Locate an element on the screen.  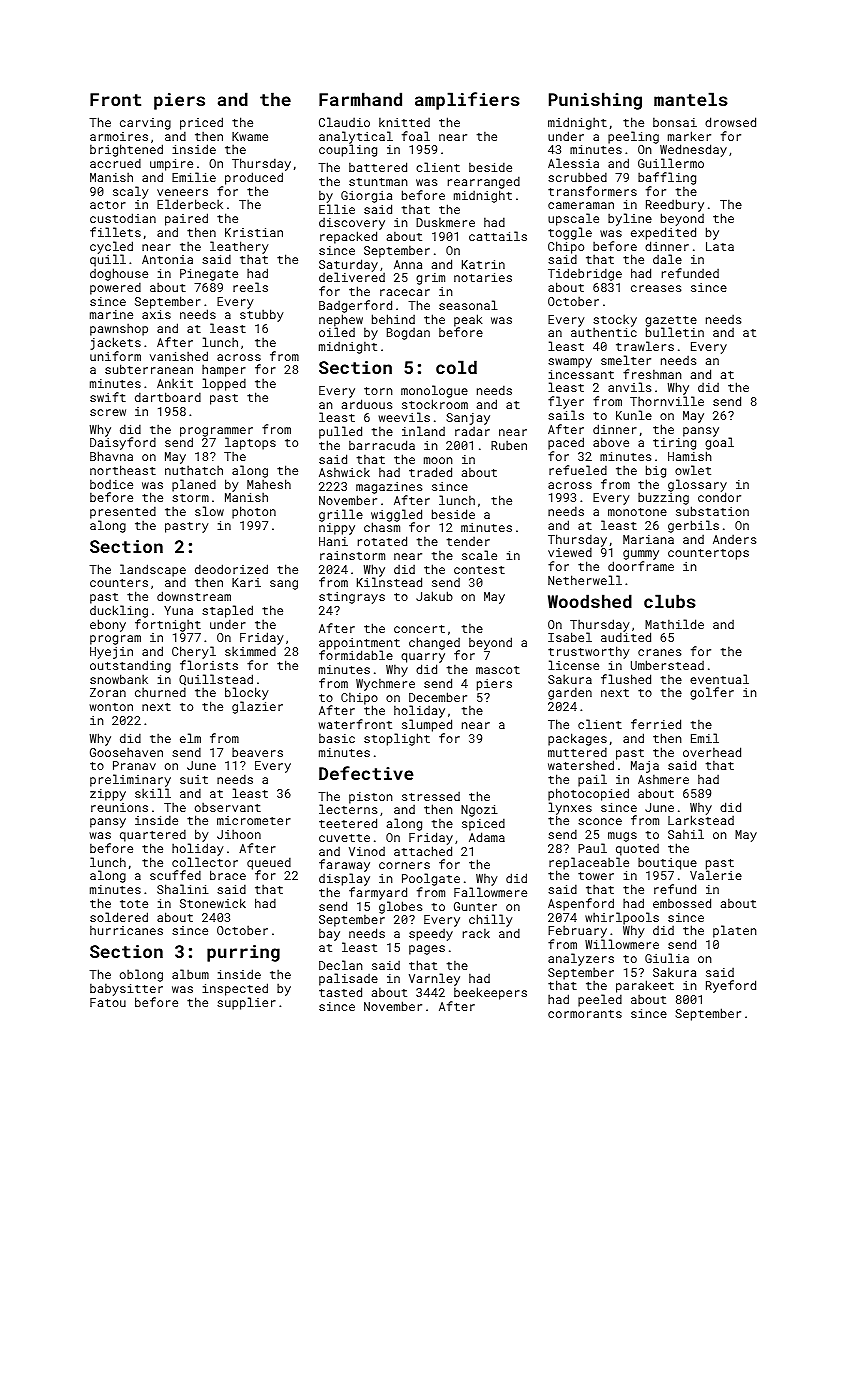
veneers is located at coordinates (182, 192).
